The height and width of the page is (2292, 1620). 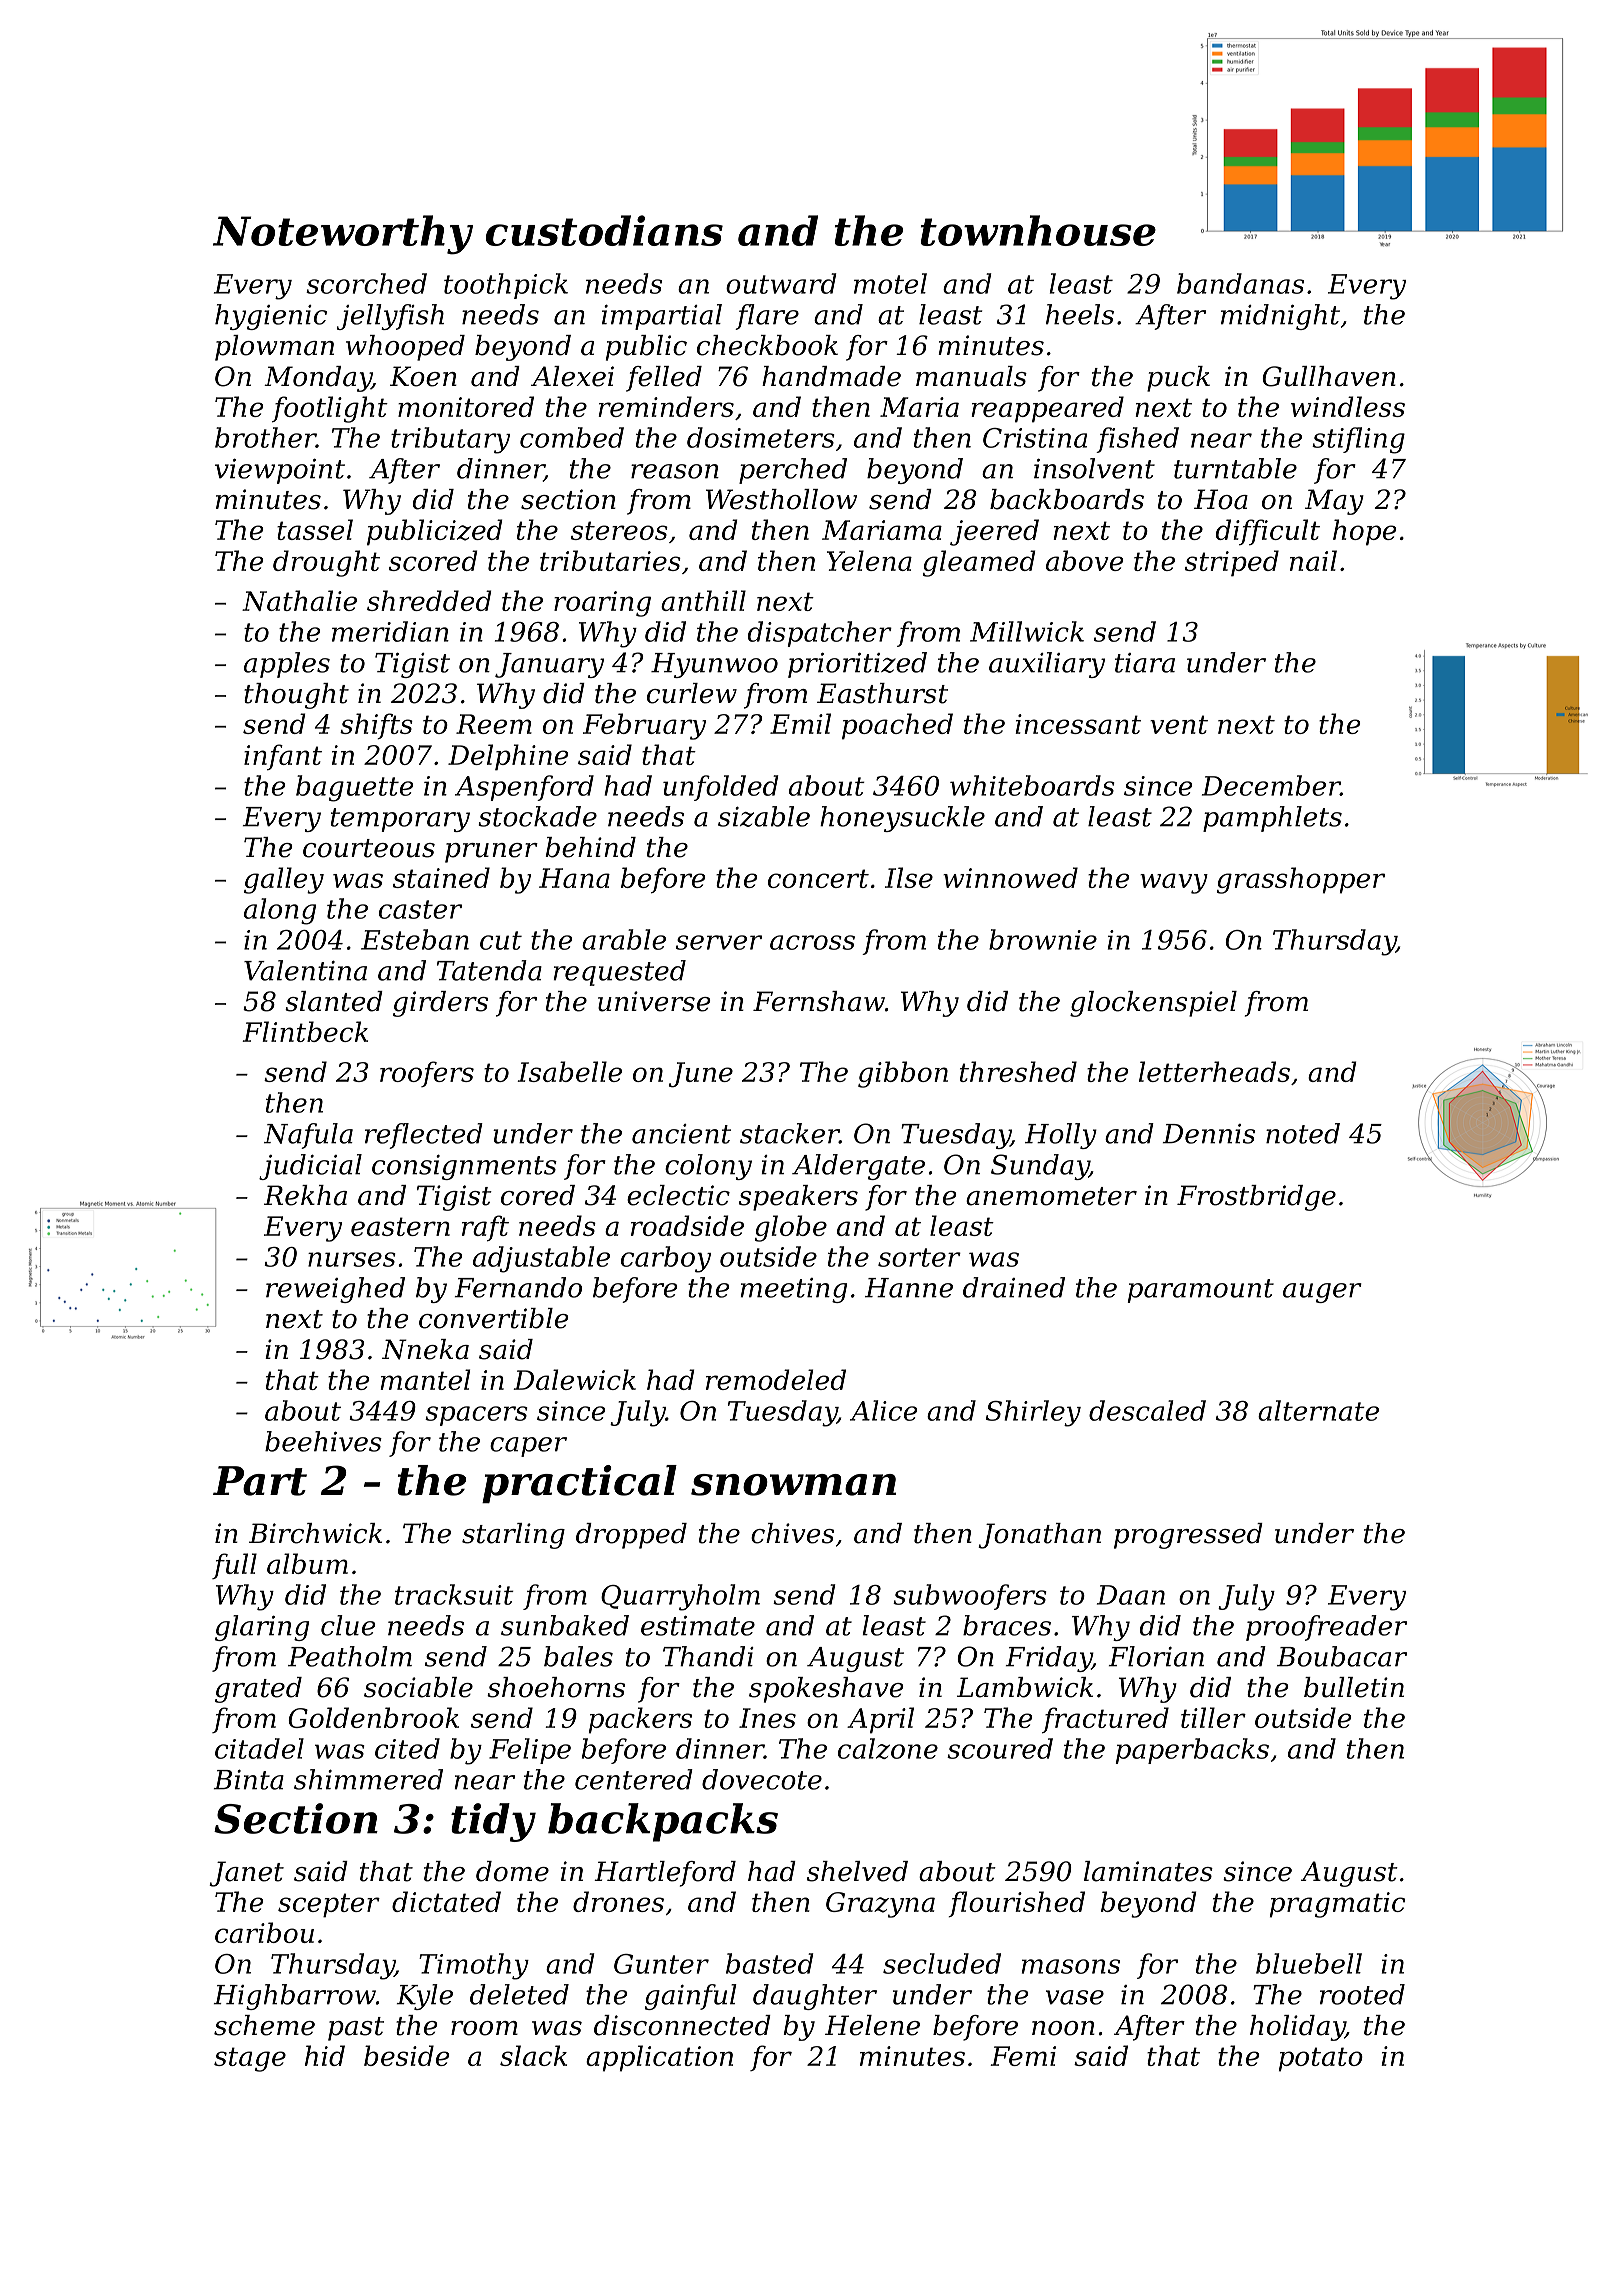 I want to click on thought, so click(x=296, y=696).
